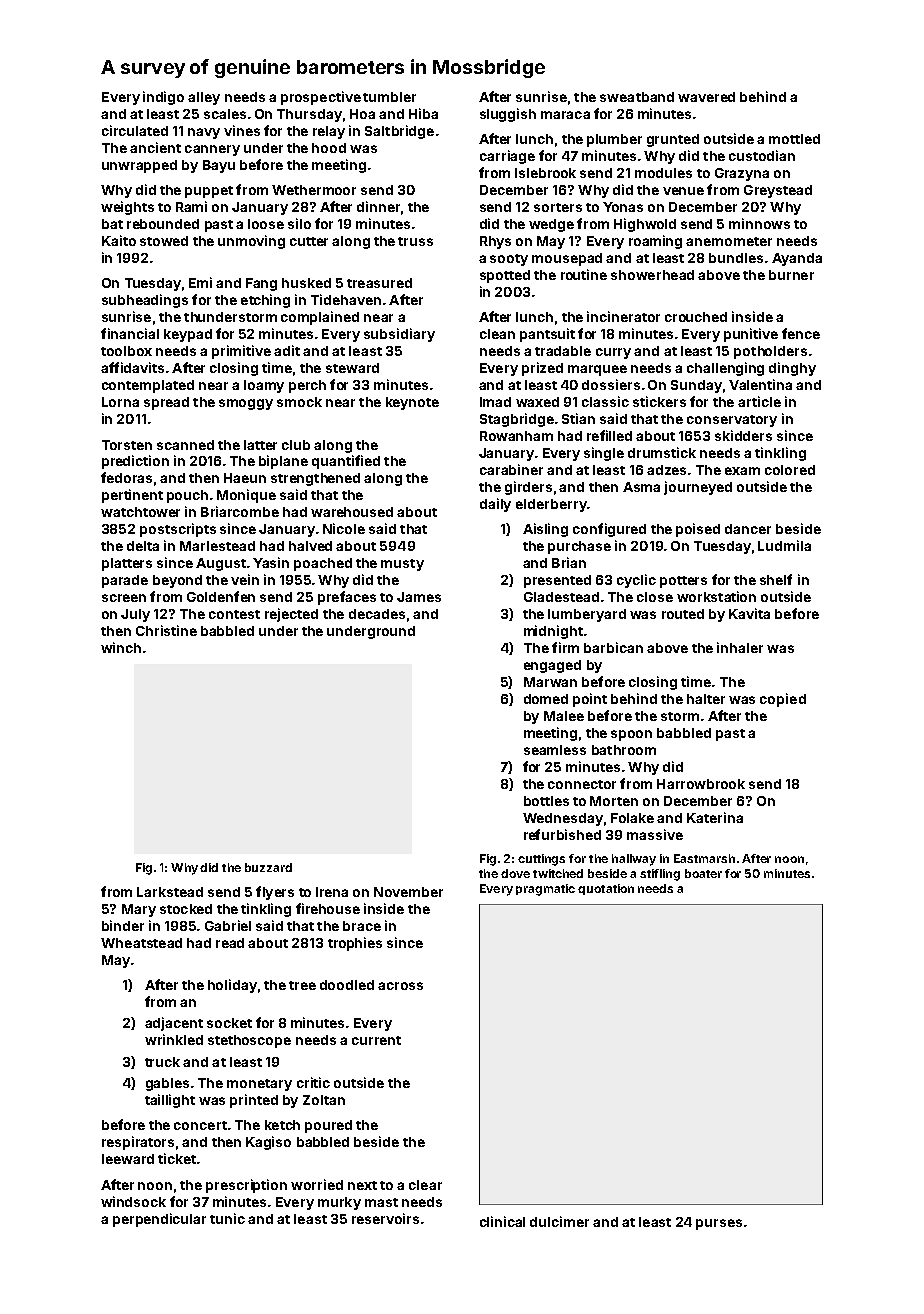 This screenshot has height=1314, width=924. What do you see at coordinates (385, 1218) in the screenshot?
I see `reservoirs` at bounding box center [385, 1218].
